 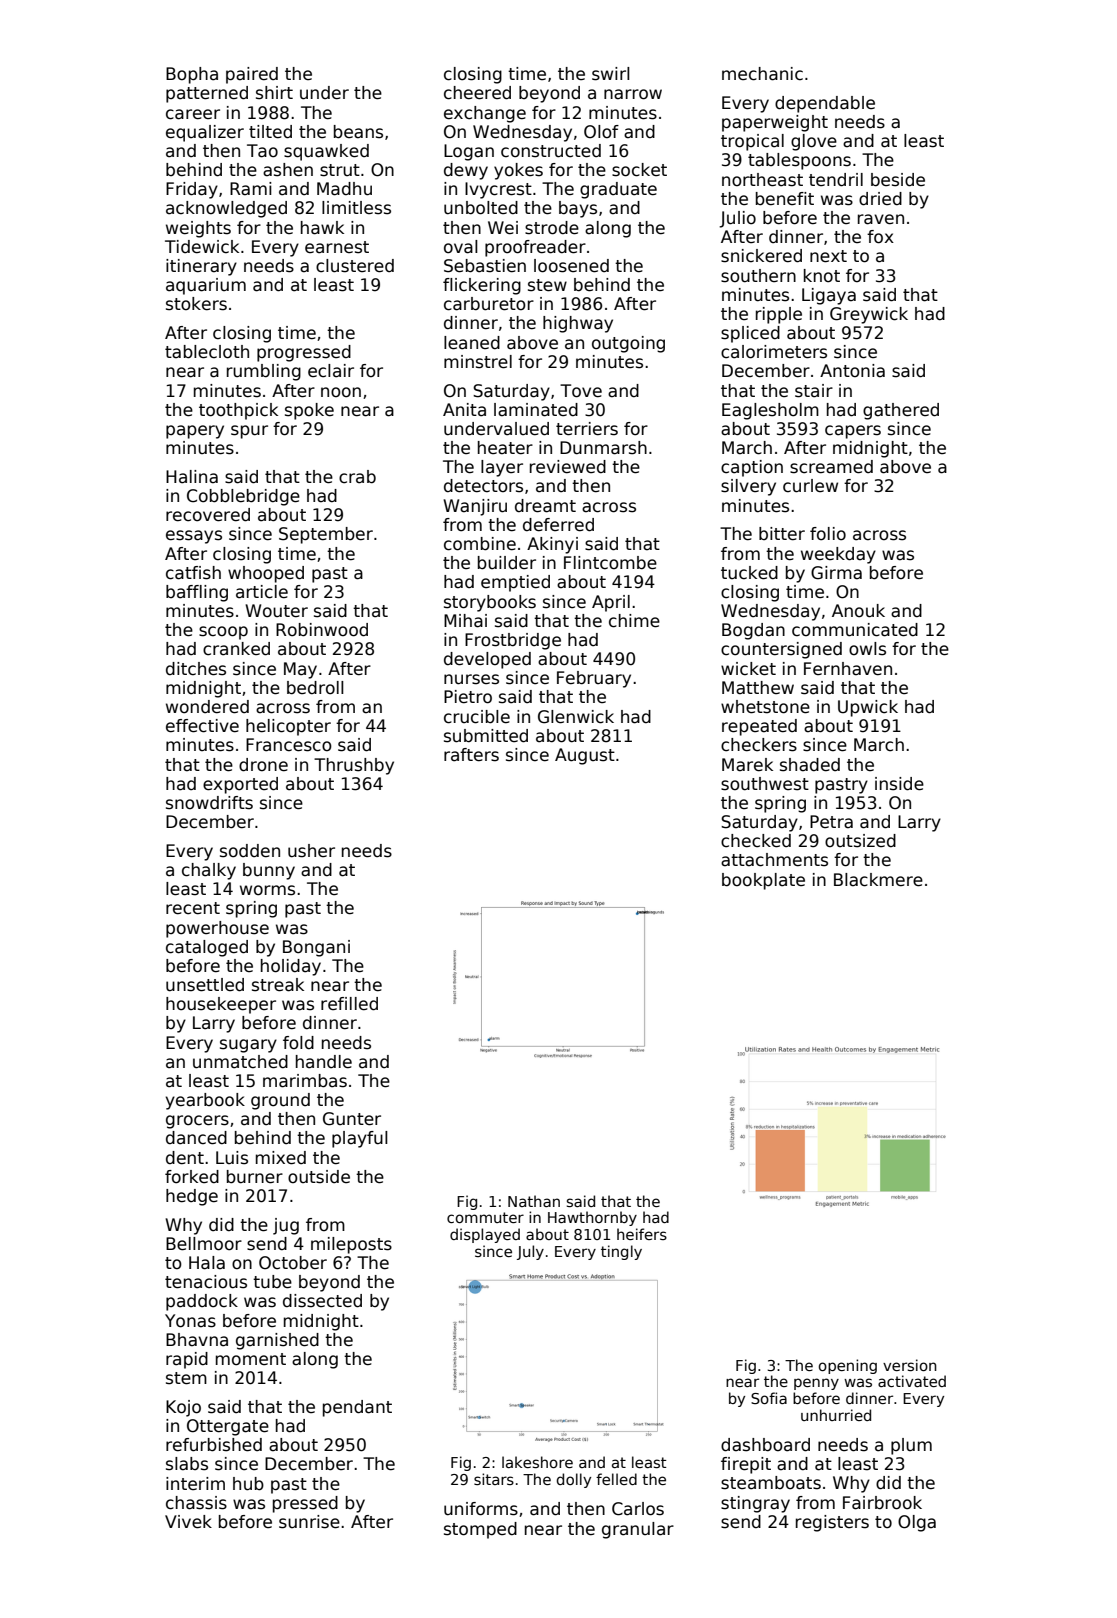 I want to click on constructed, so click(x=551, y=151).
